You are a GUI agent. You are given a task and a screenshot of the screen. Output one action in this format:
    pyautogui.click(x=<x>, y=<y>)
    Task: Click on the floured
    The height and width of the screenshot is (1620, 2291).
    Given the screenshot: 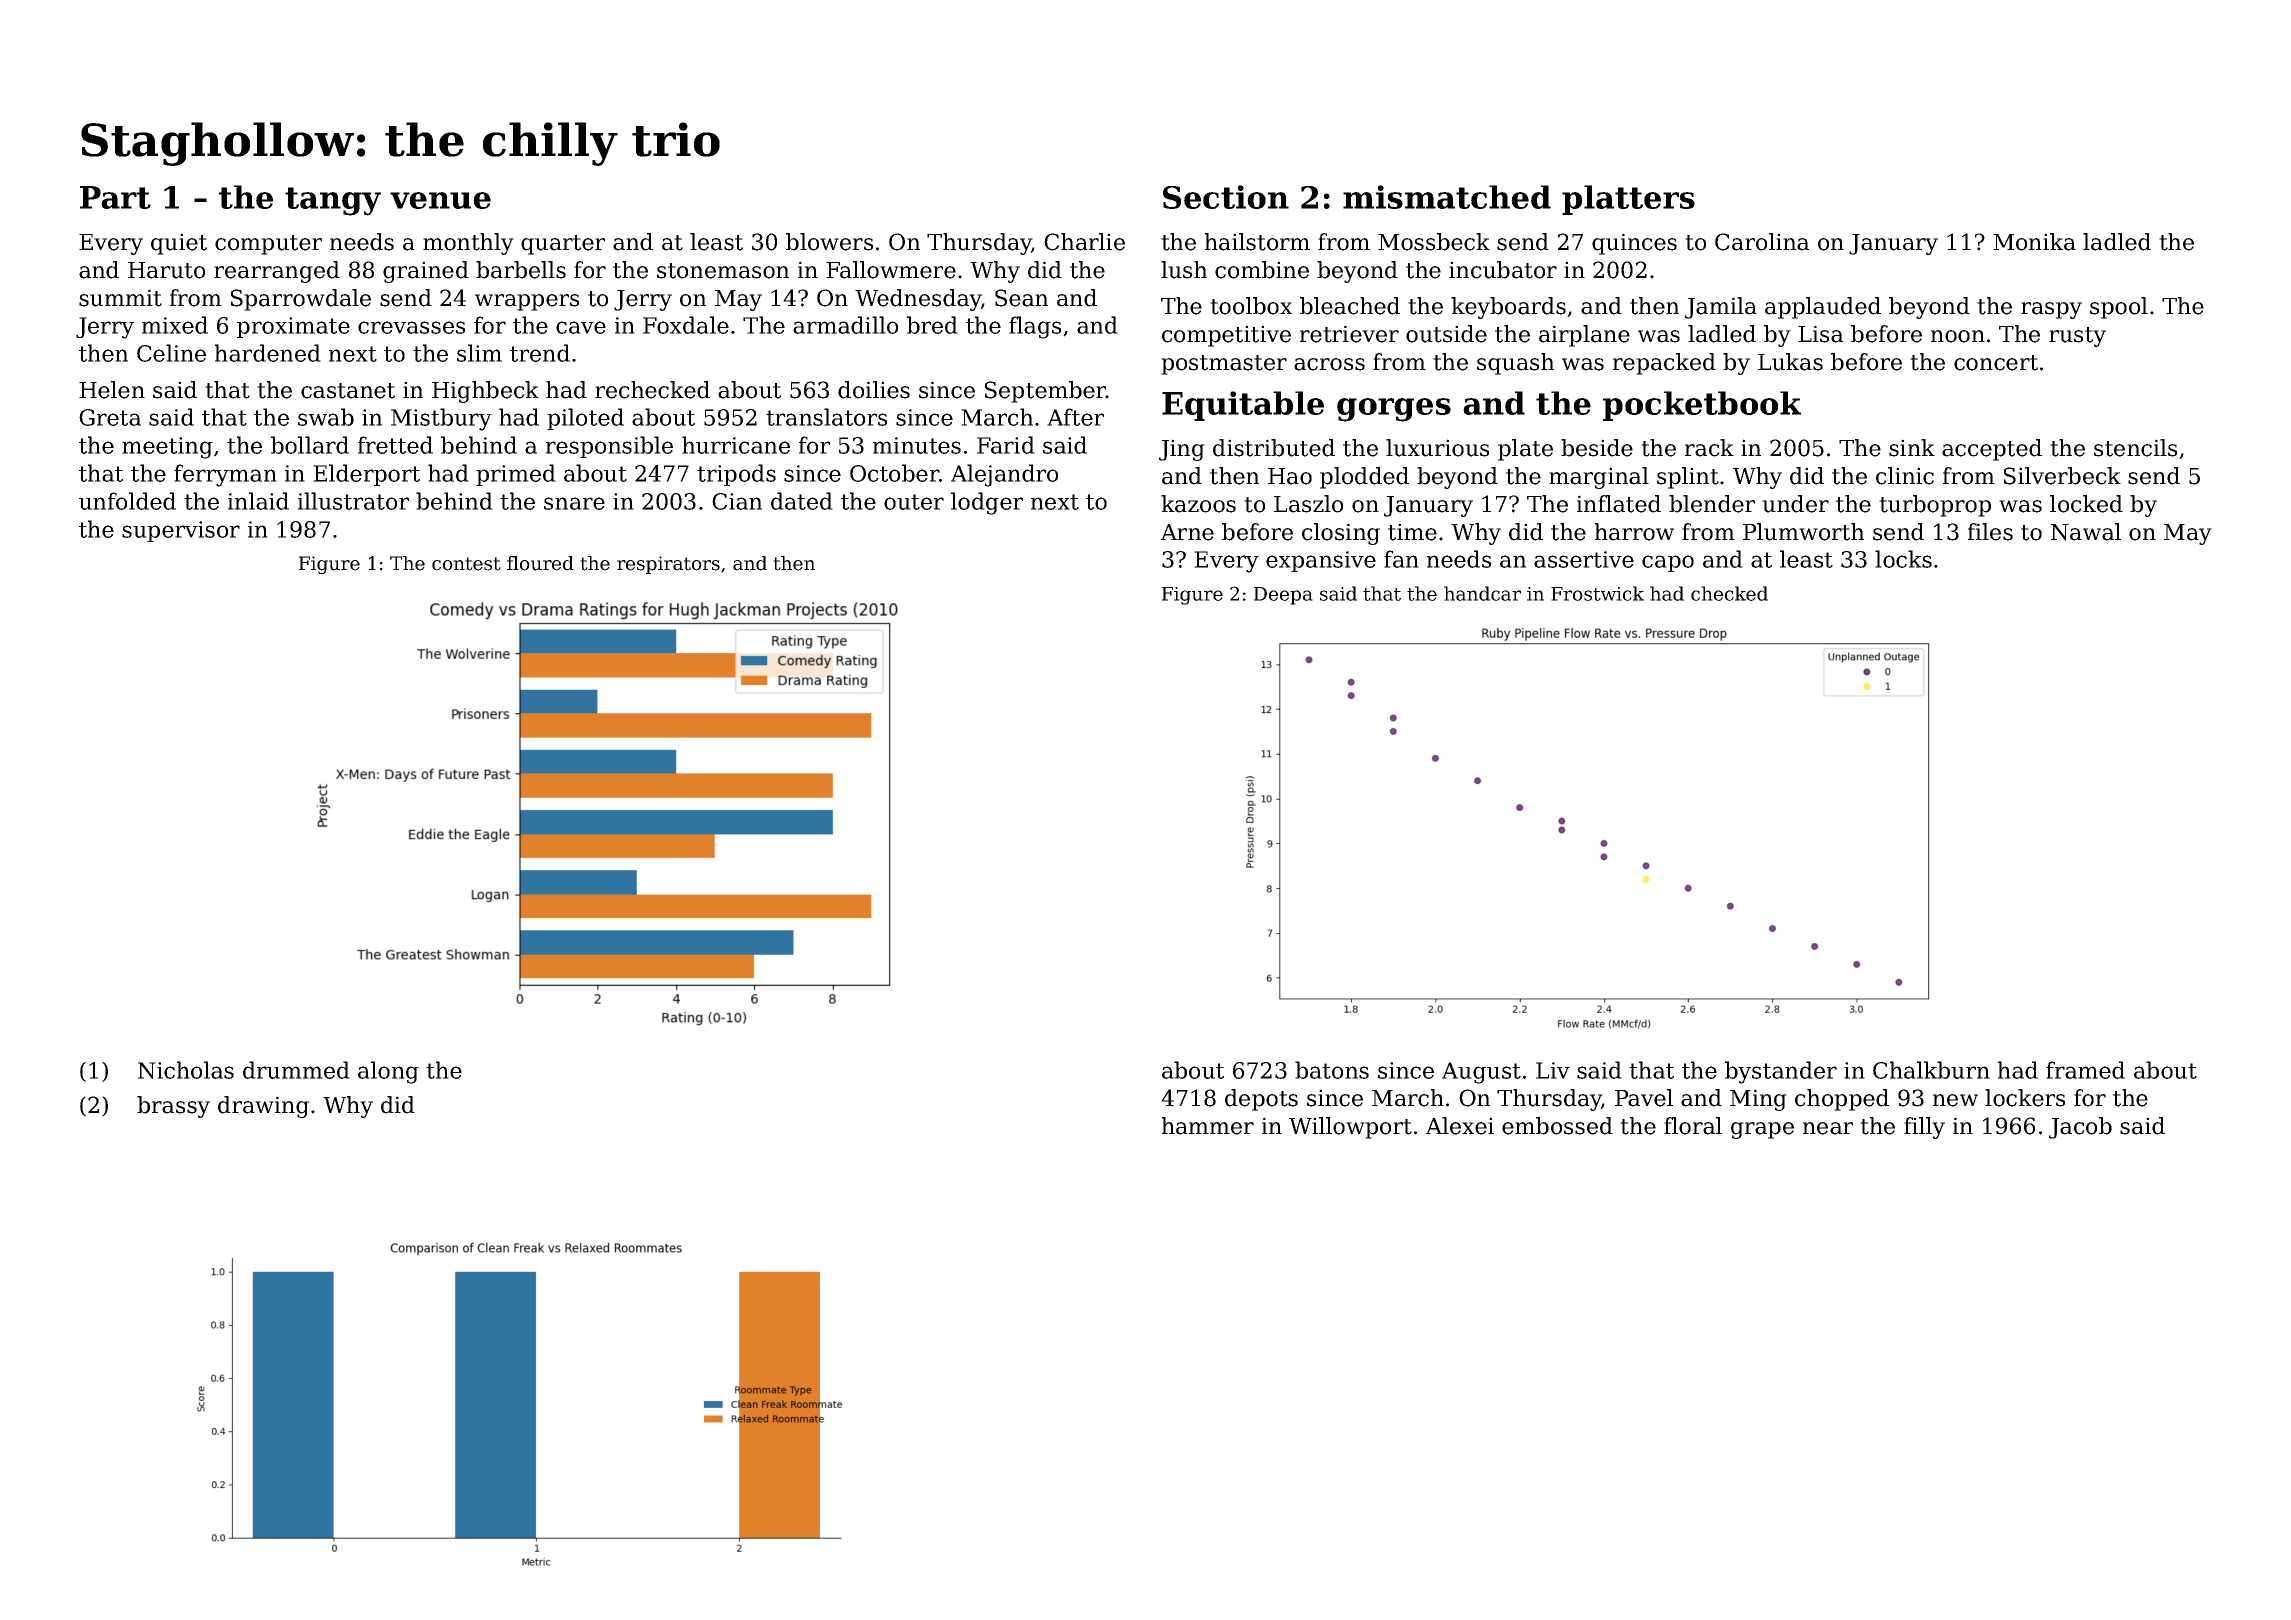 What is the action you would take?
    pyautogui.click(x=540, y=563)
